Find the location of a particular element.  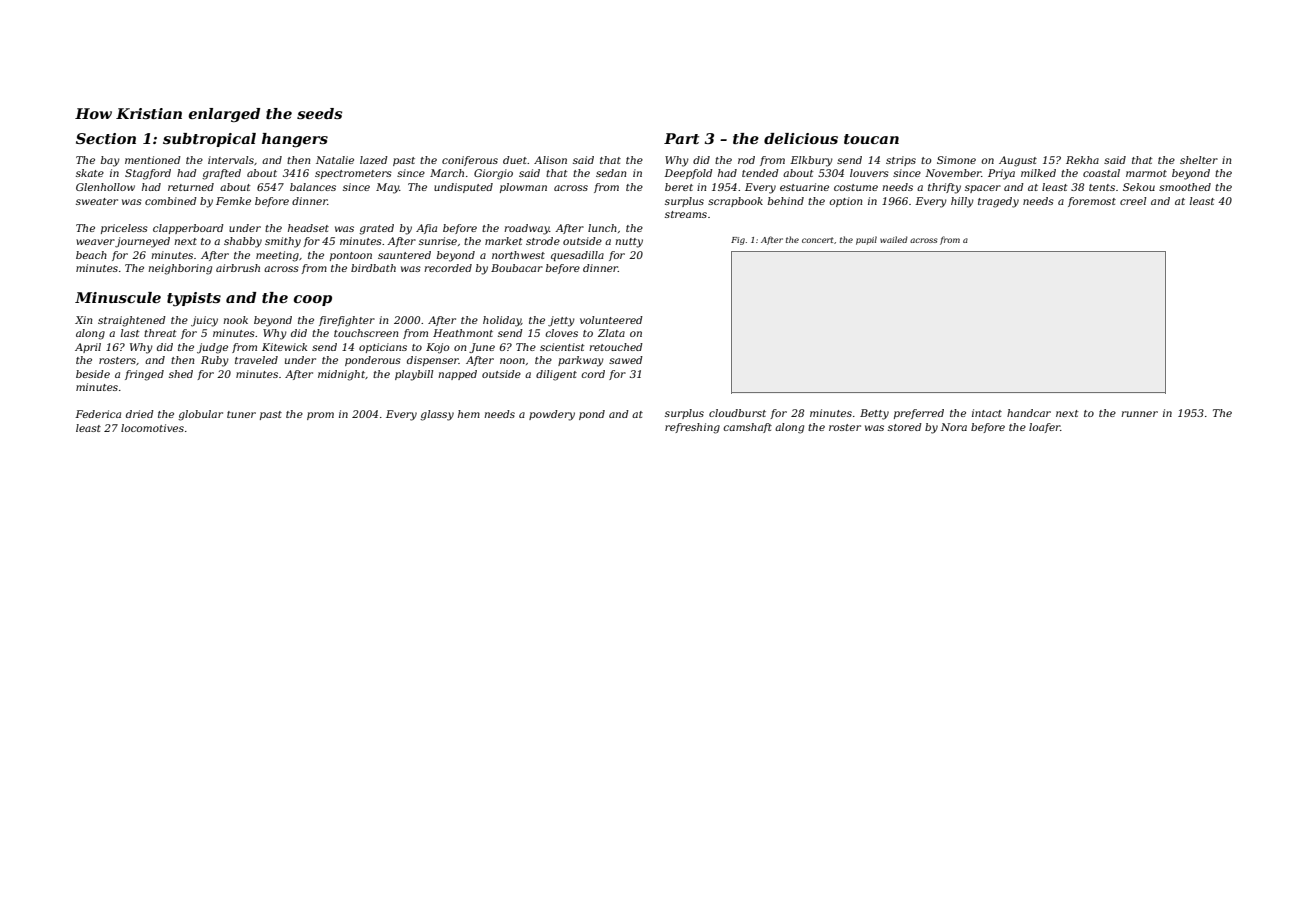

April is located at coordinates (88, 348).
